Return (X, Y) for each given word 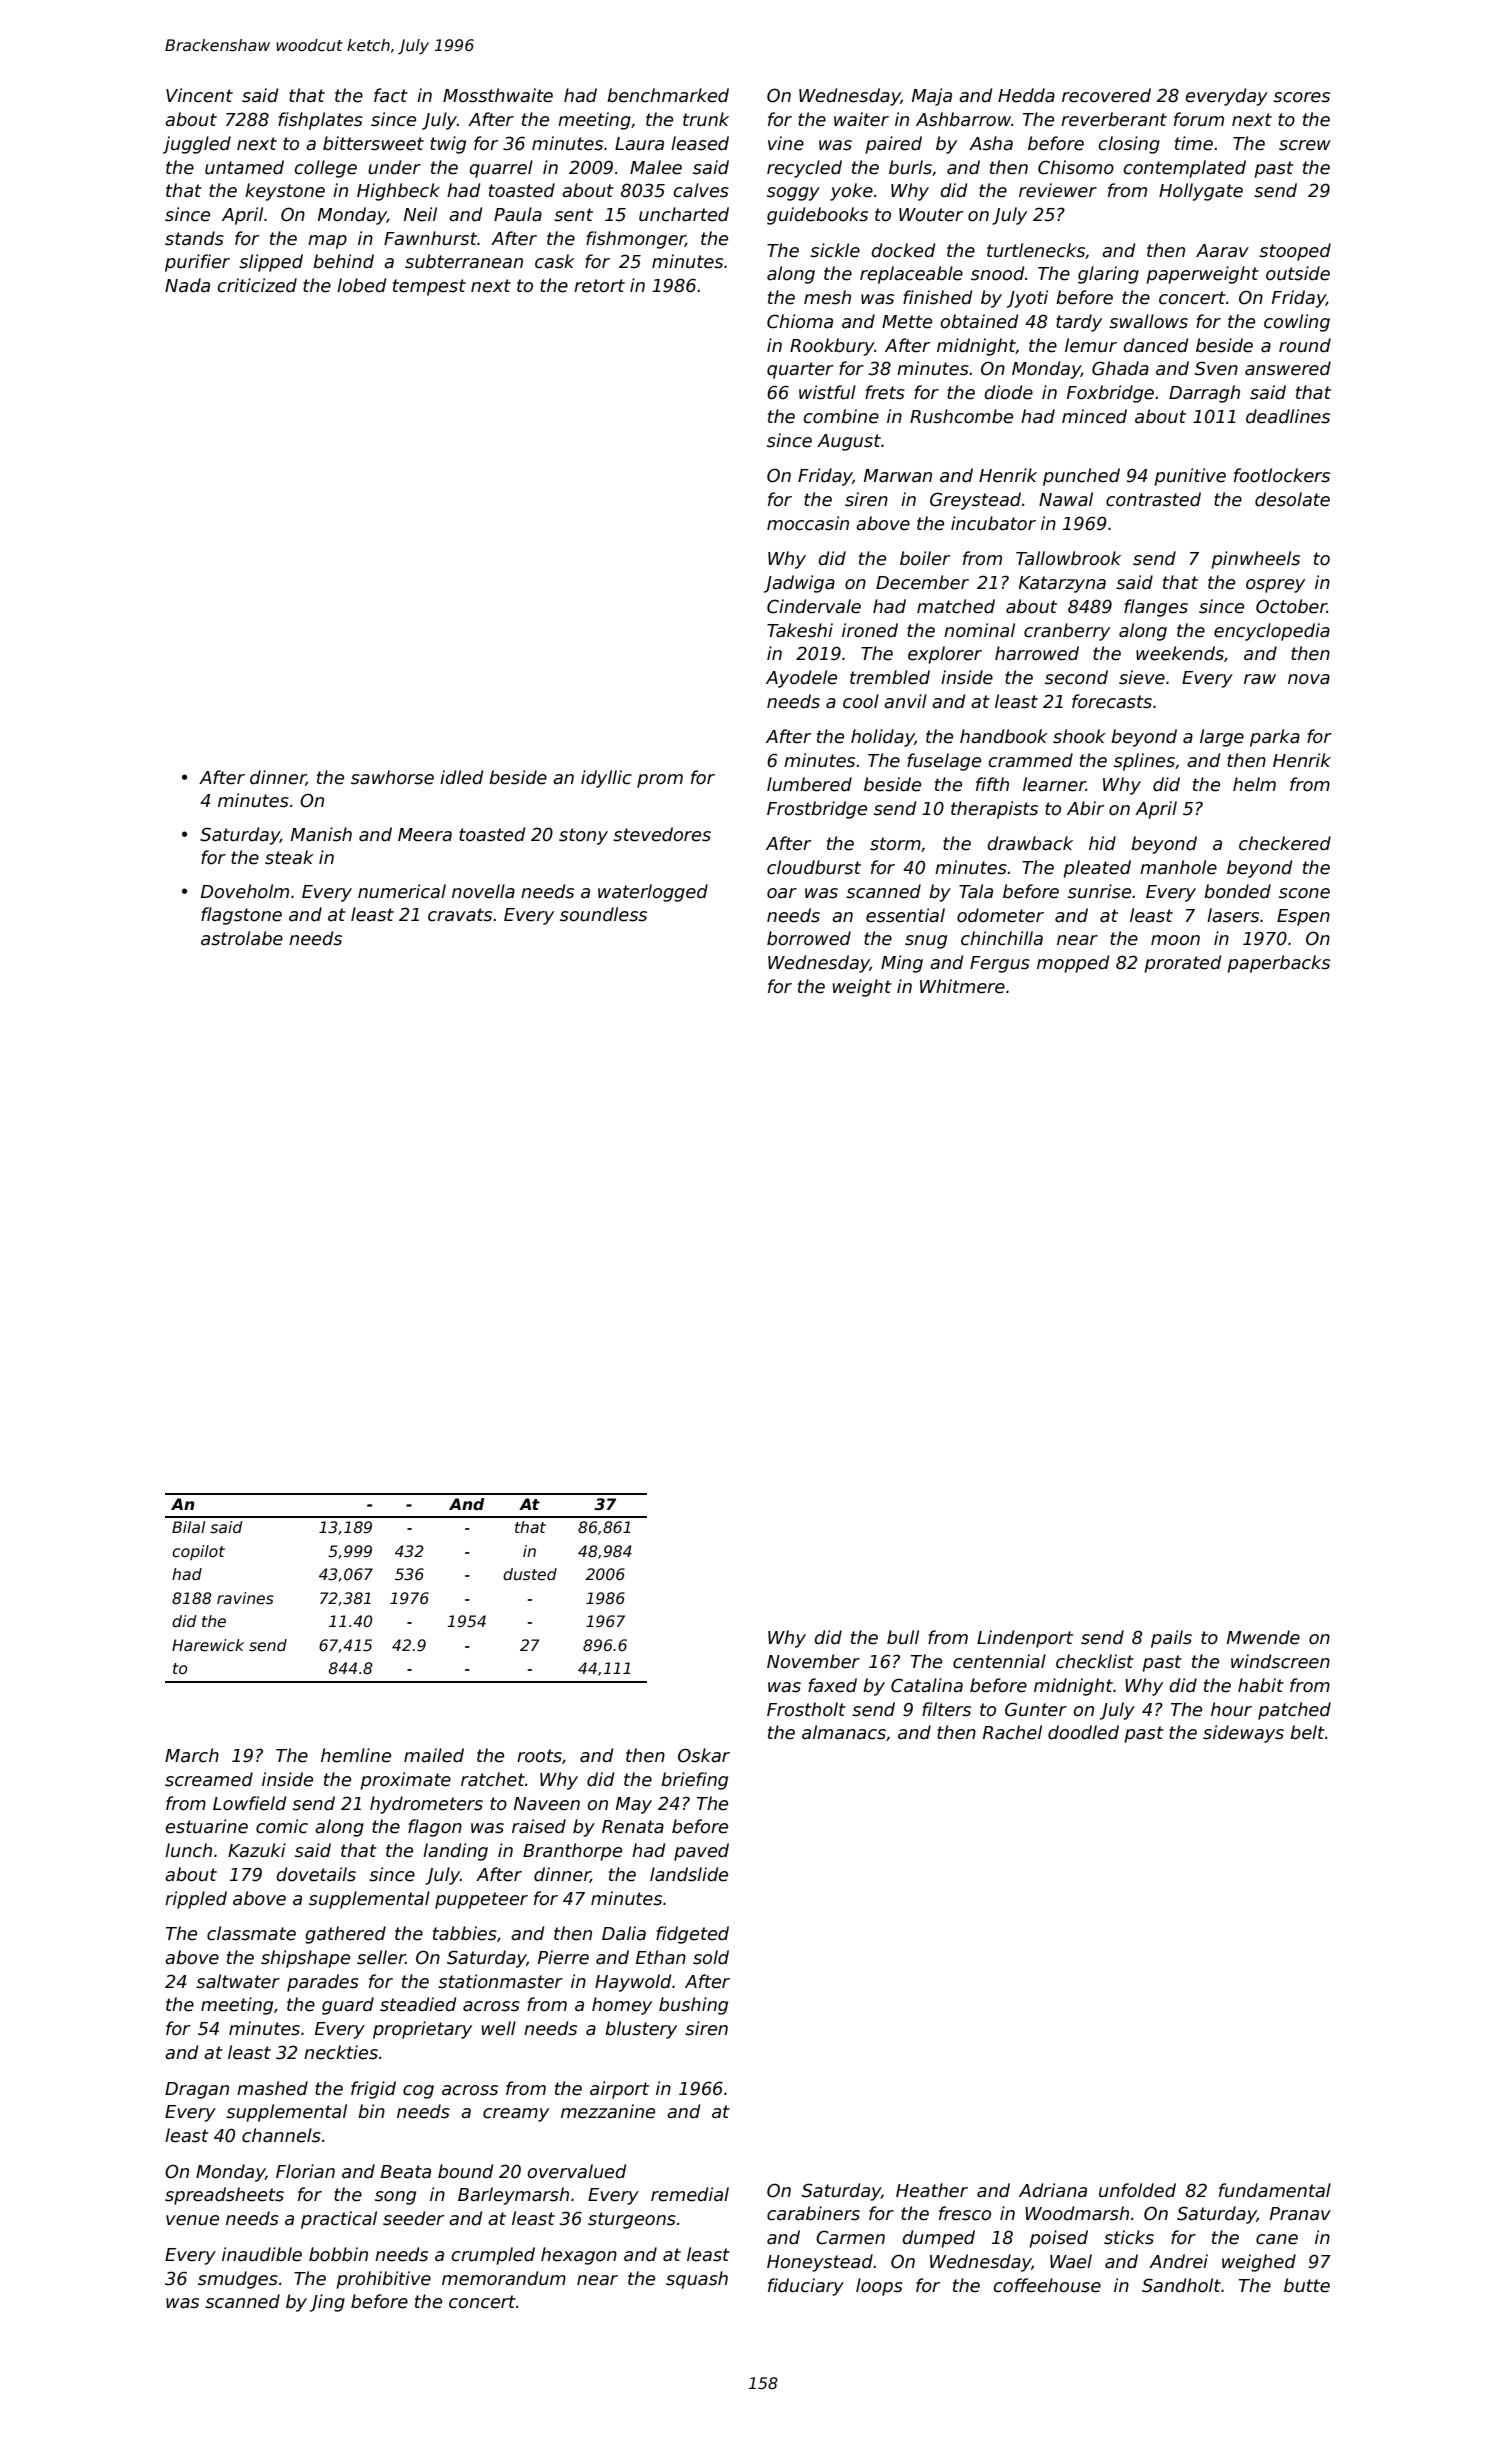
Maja (932, 97)
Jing (327, 2303)
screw (1305, 145)
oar (782, 893)
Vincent (199, 95)
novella (483, 891)
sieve (1142, 677)
